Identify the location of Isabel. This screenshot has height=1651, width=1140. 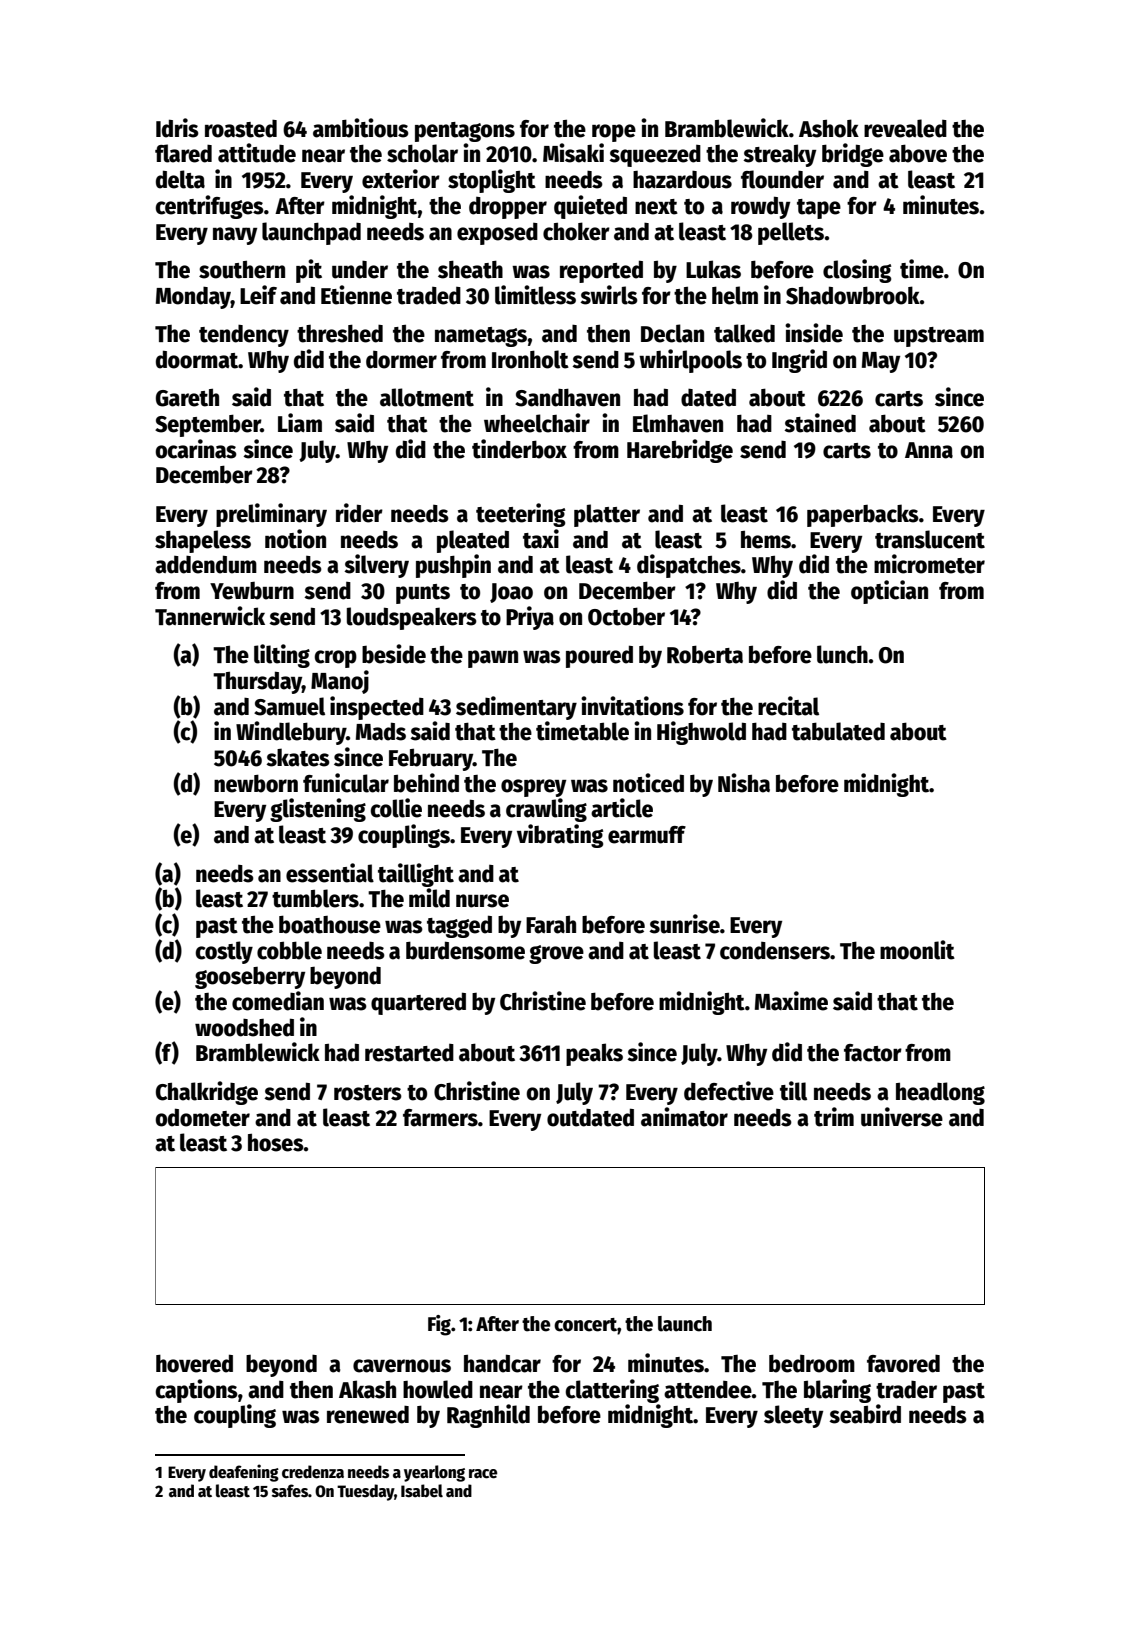
(422, 1491).
